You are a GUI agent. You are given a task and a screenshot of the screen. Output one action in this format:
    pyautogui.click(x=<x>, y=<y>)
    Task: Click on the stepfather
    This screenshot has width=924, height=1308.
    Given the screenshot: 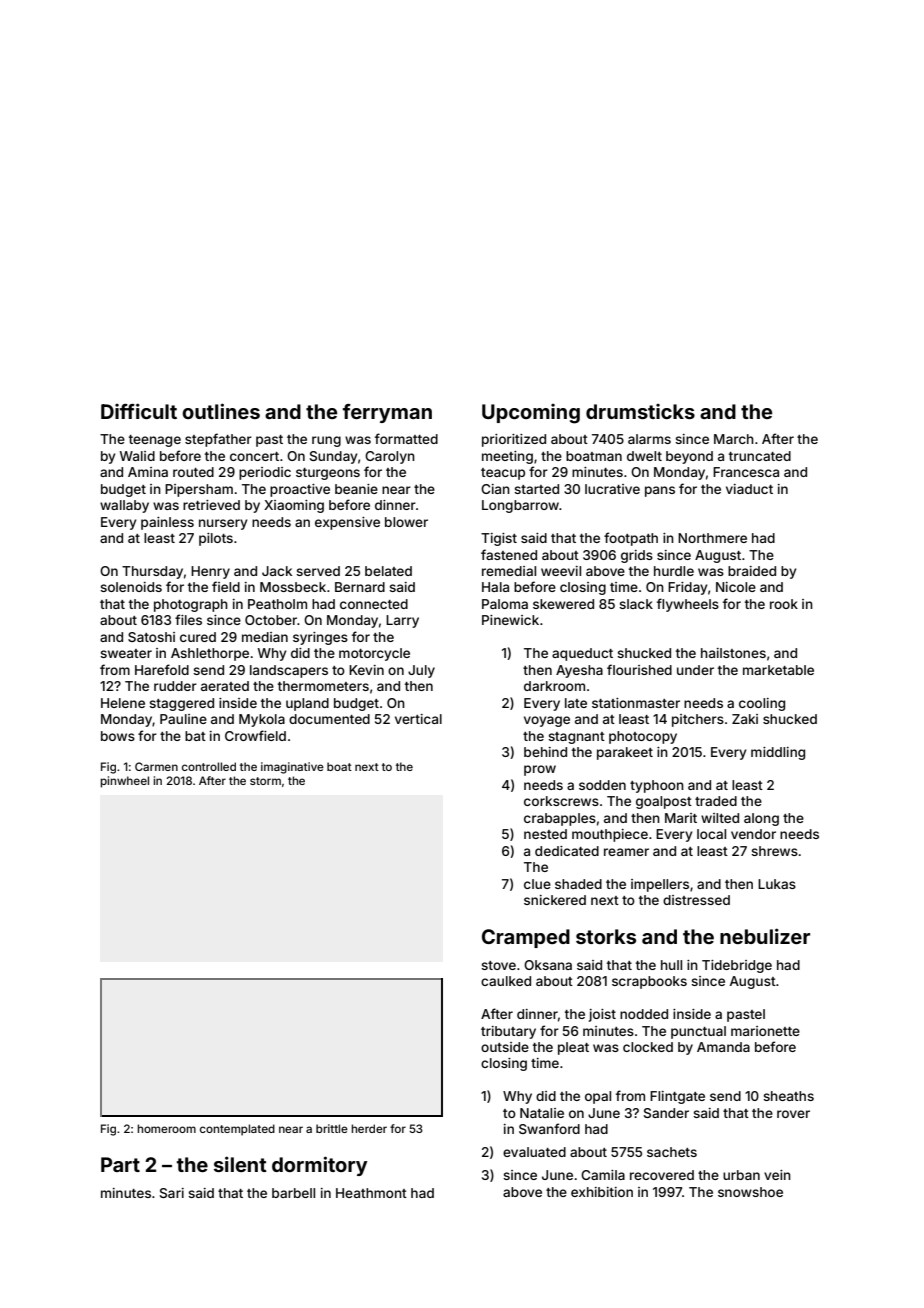 What is the action you would take?
    pyautogui.click(x=218, y=440)
